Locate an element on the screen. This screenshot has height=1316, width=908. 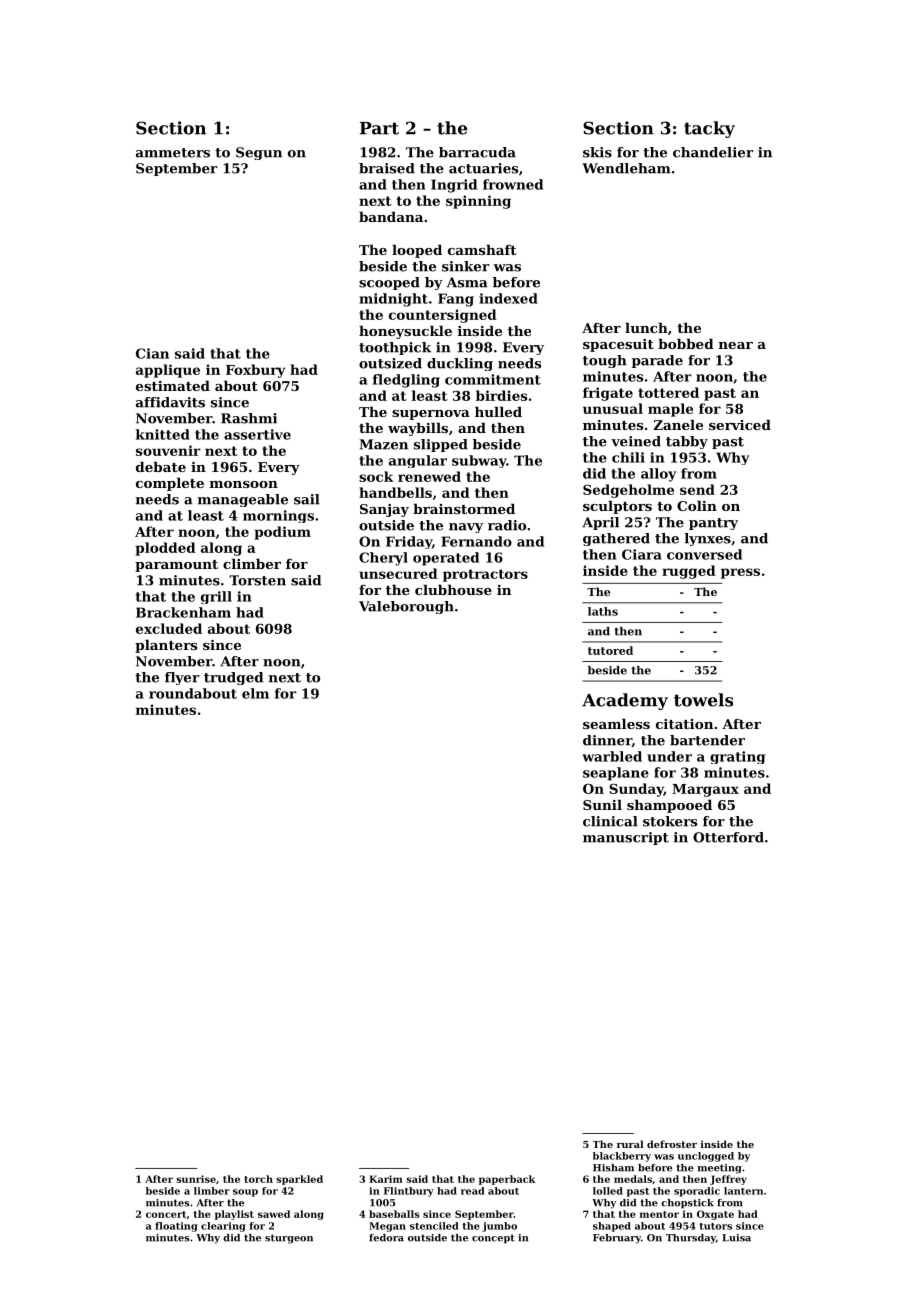
plodded is located at coordinates (166, 549).
